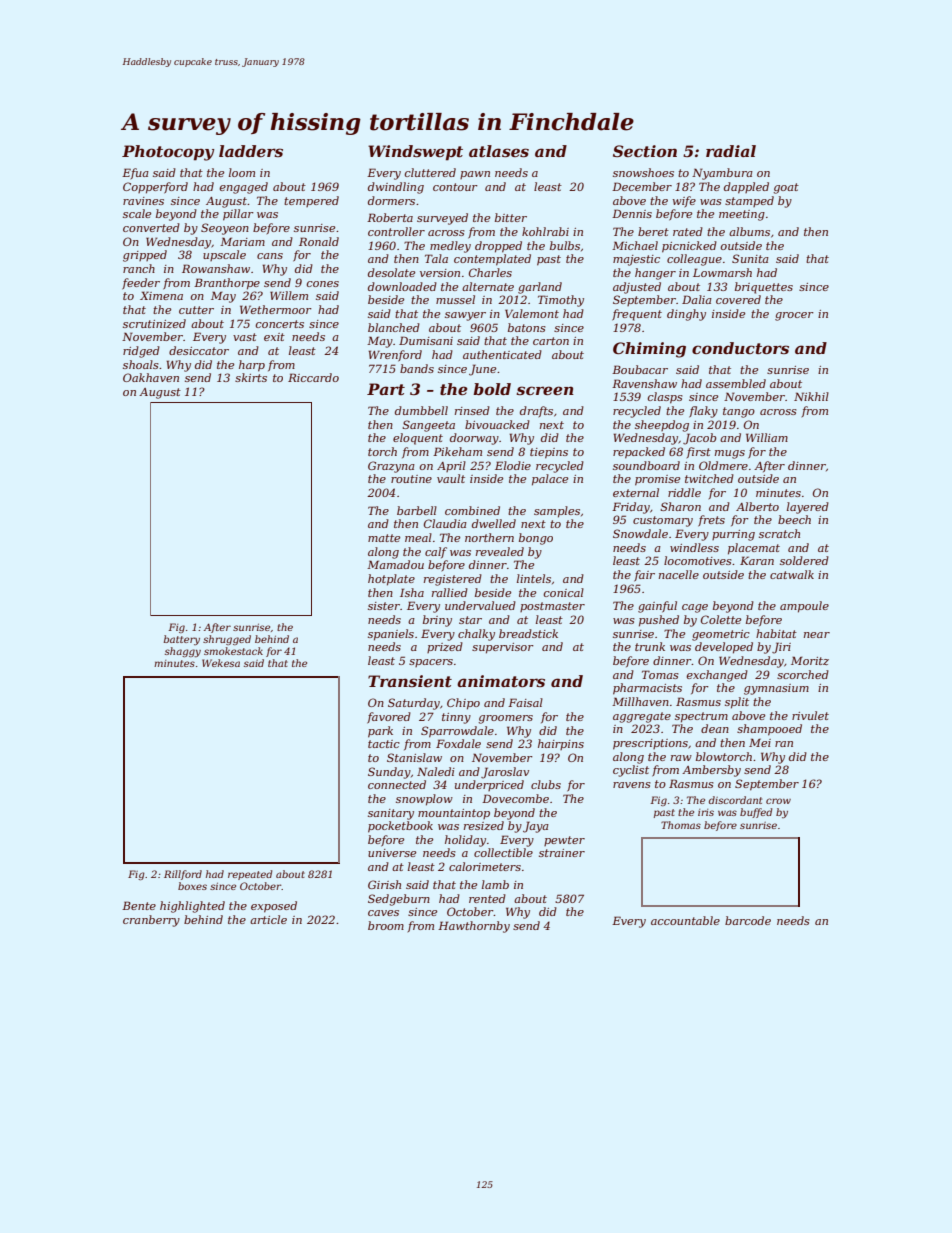  What do you see at coordinates (436, 258) in the page?
I see `Tala` at bounding box center [436, 258].
